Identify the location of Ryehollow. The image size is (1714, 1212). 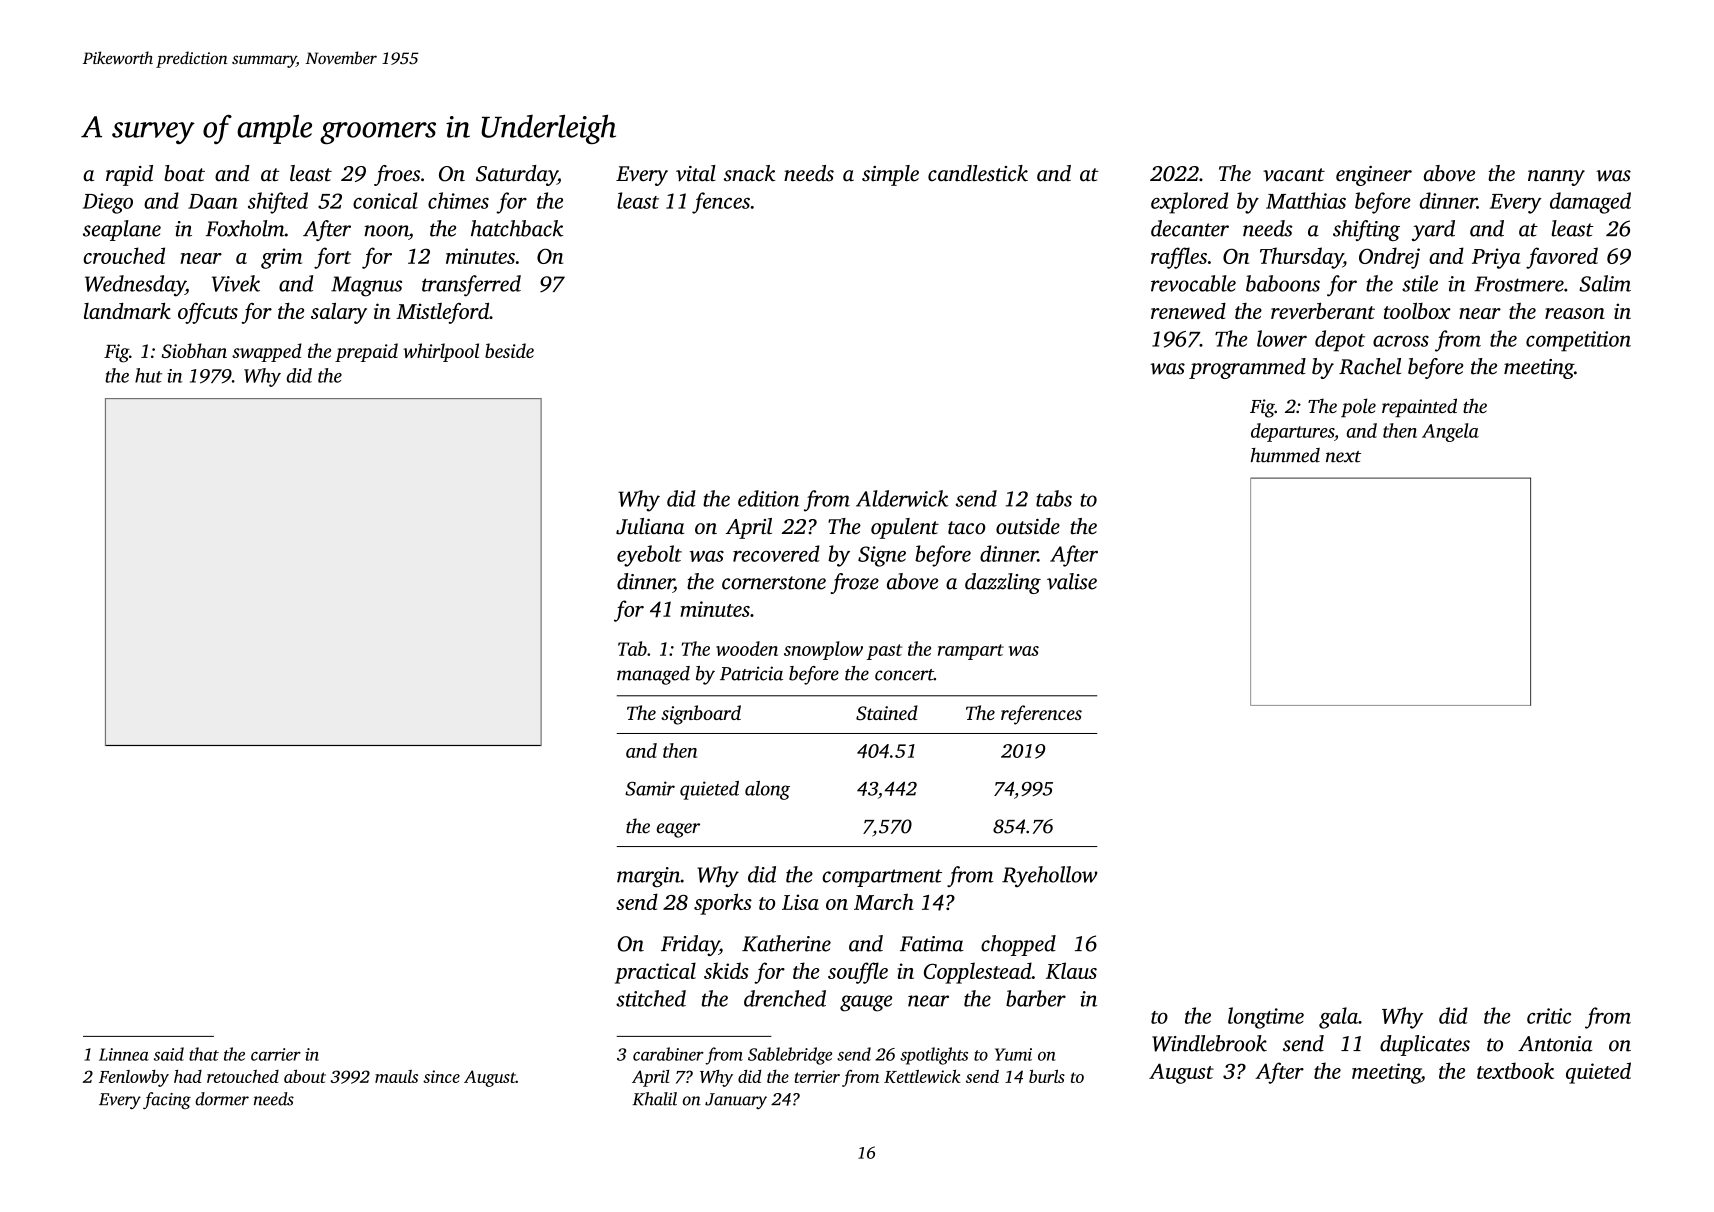
(1050, 876).
